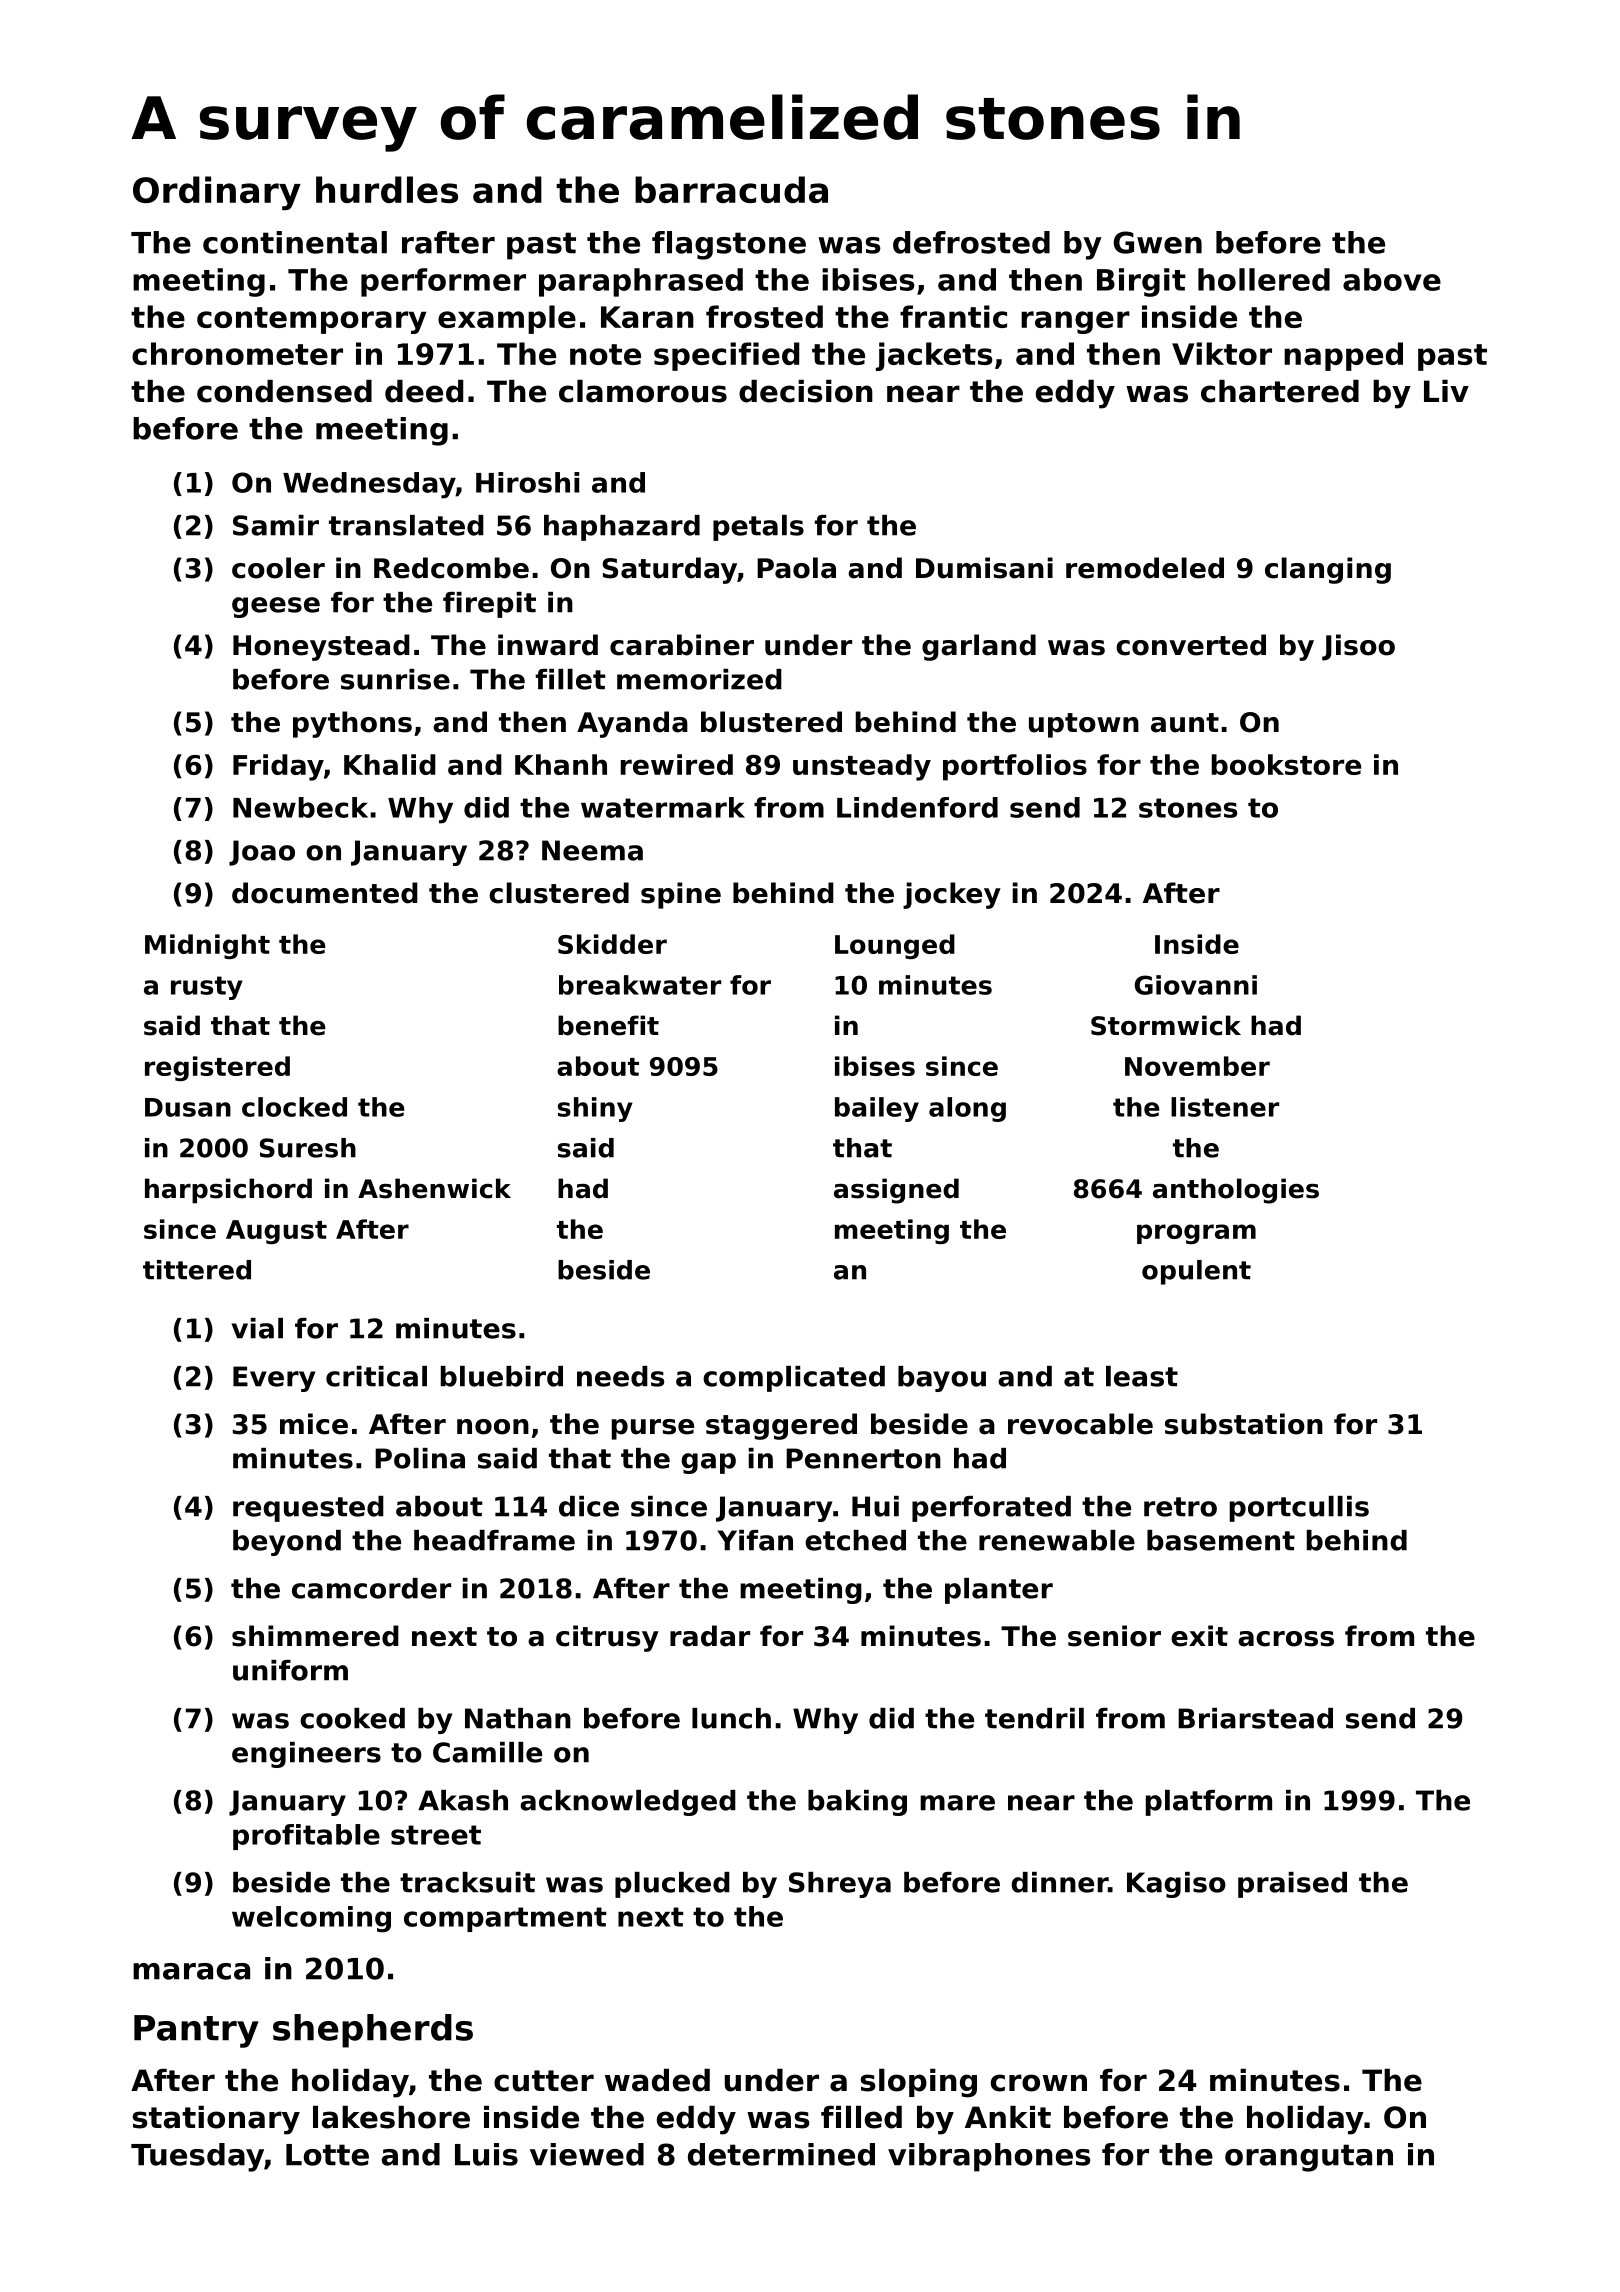 This screenshot has width=1620, height=2292. I want to click on mice, so click(314, 1424).
